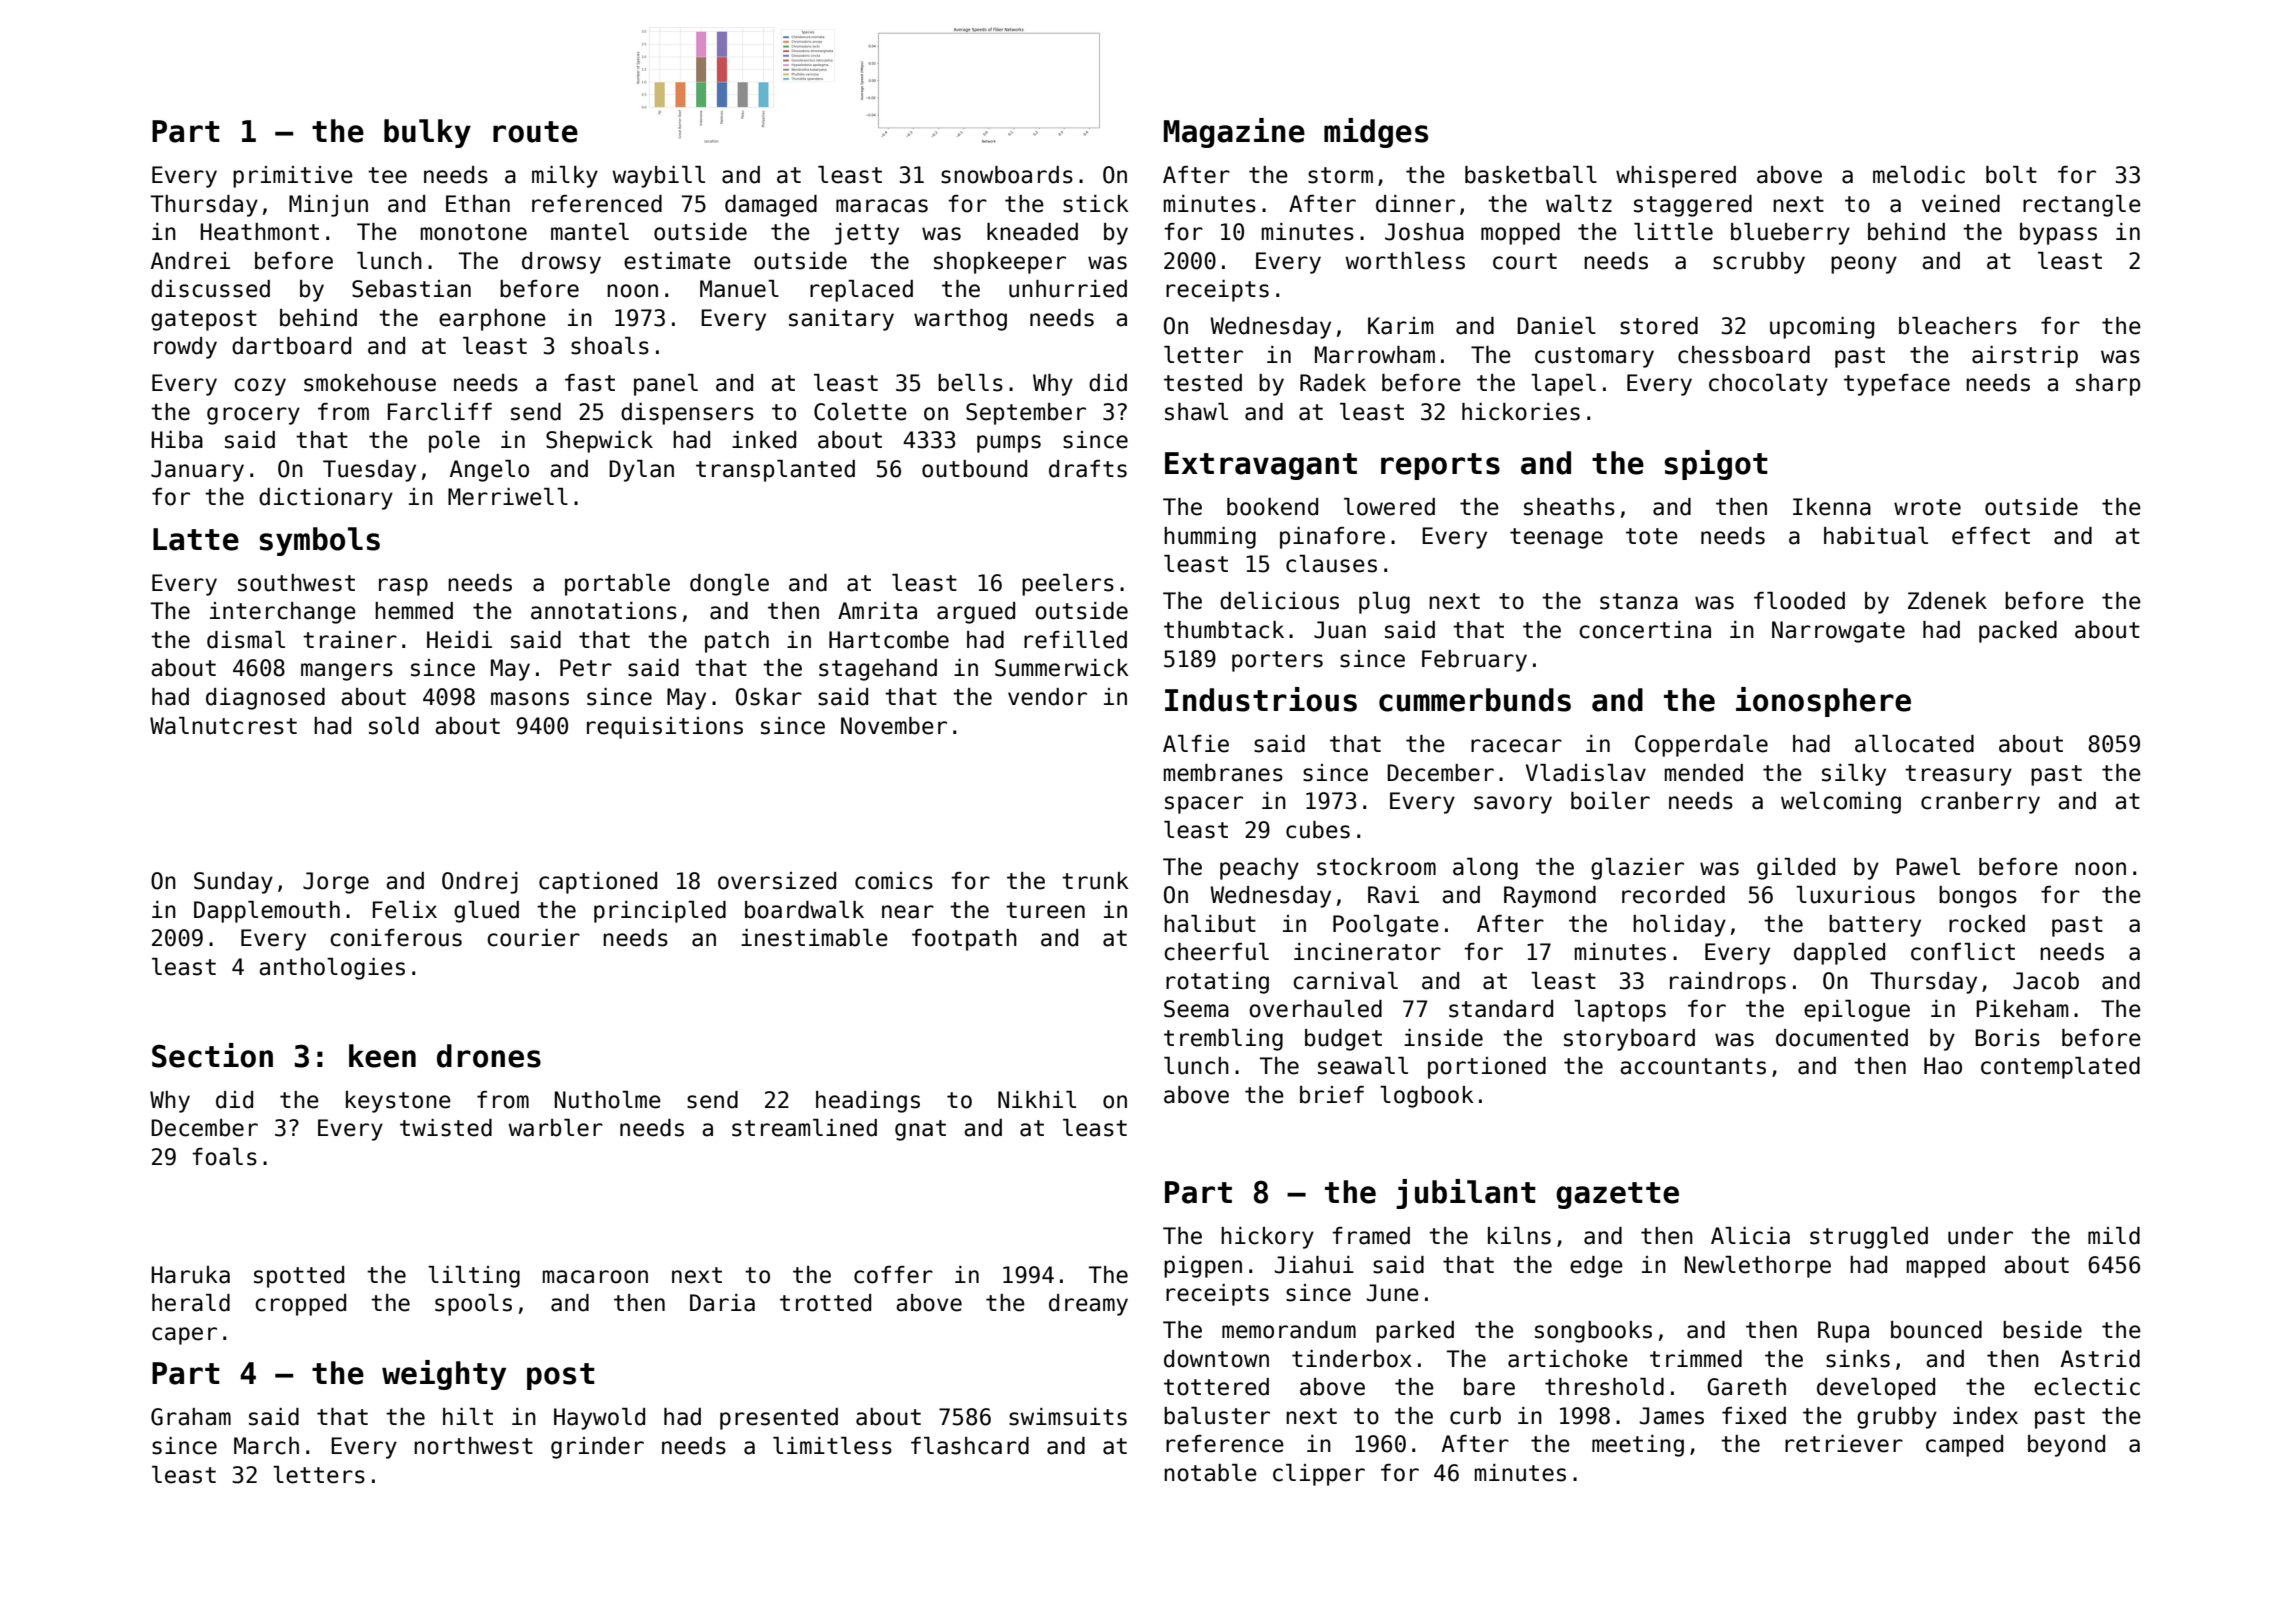 This image has width=2292, height=1620. What do you see at coordinates (535, 132) in the image?
I see `route` at bounding box center [535, 132].
